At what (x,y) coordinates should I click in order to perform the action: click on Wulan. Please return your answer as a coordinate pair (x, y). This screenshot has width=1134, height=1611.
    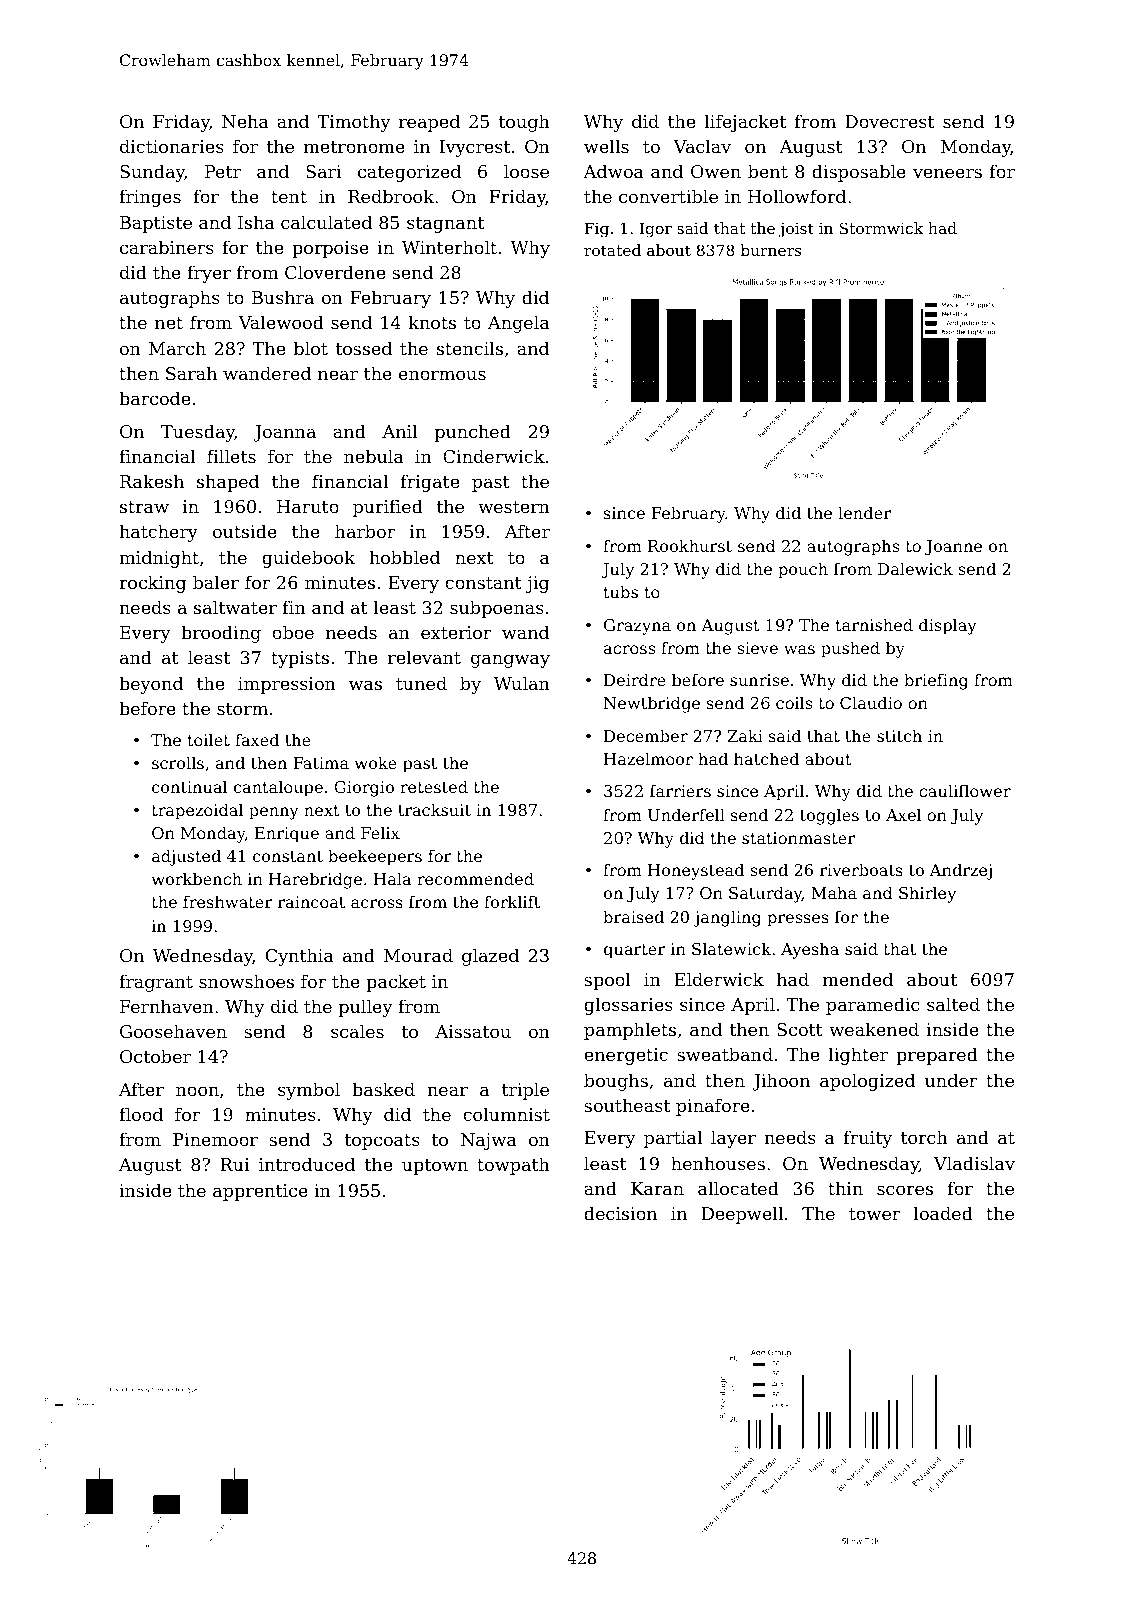
    Looking at the image, I should click on (522, 683).
